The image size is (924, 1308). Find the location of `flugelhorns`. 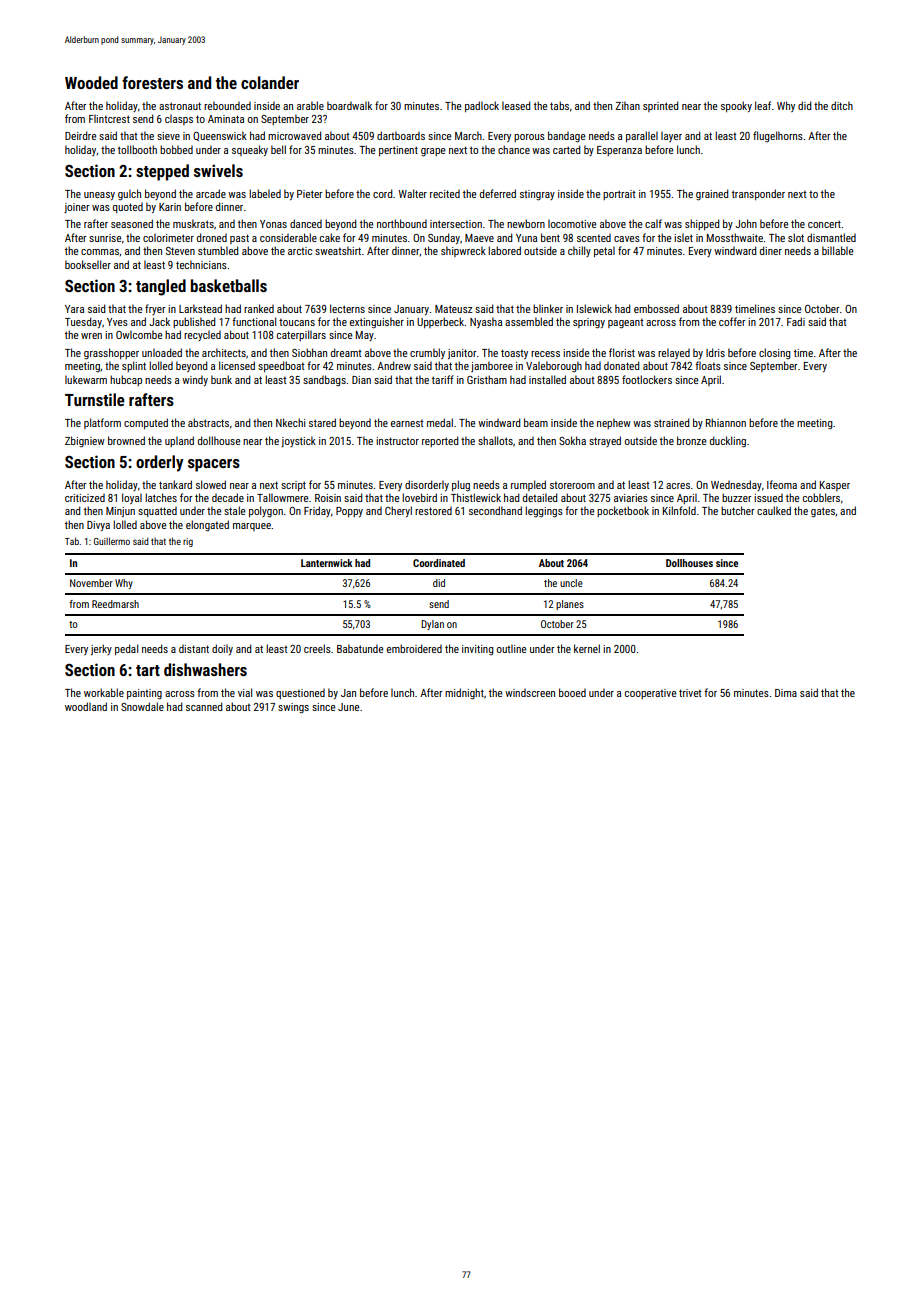

flugelhorns is located at coordinates (778, 136).
